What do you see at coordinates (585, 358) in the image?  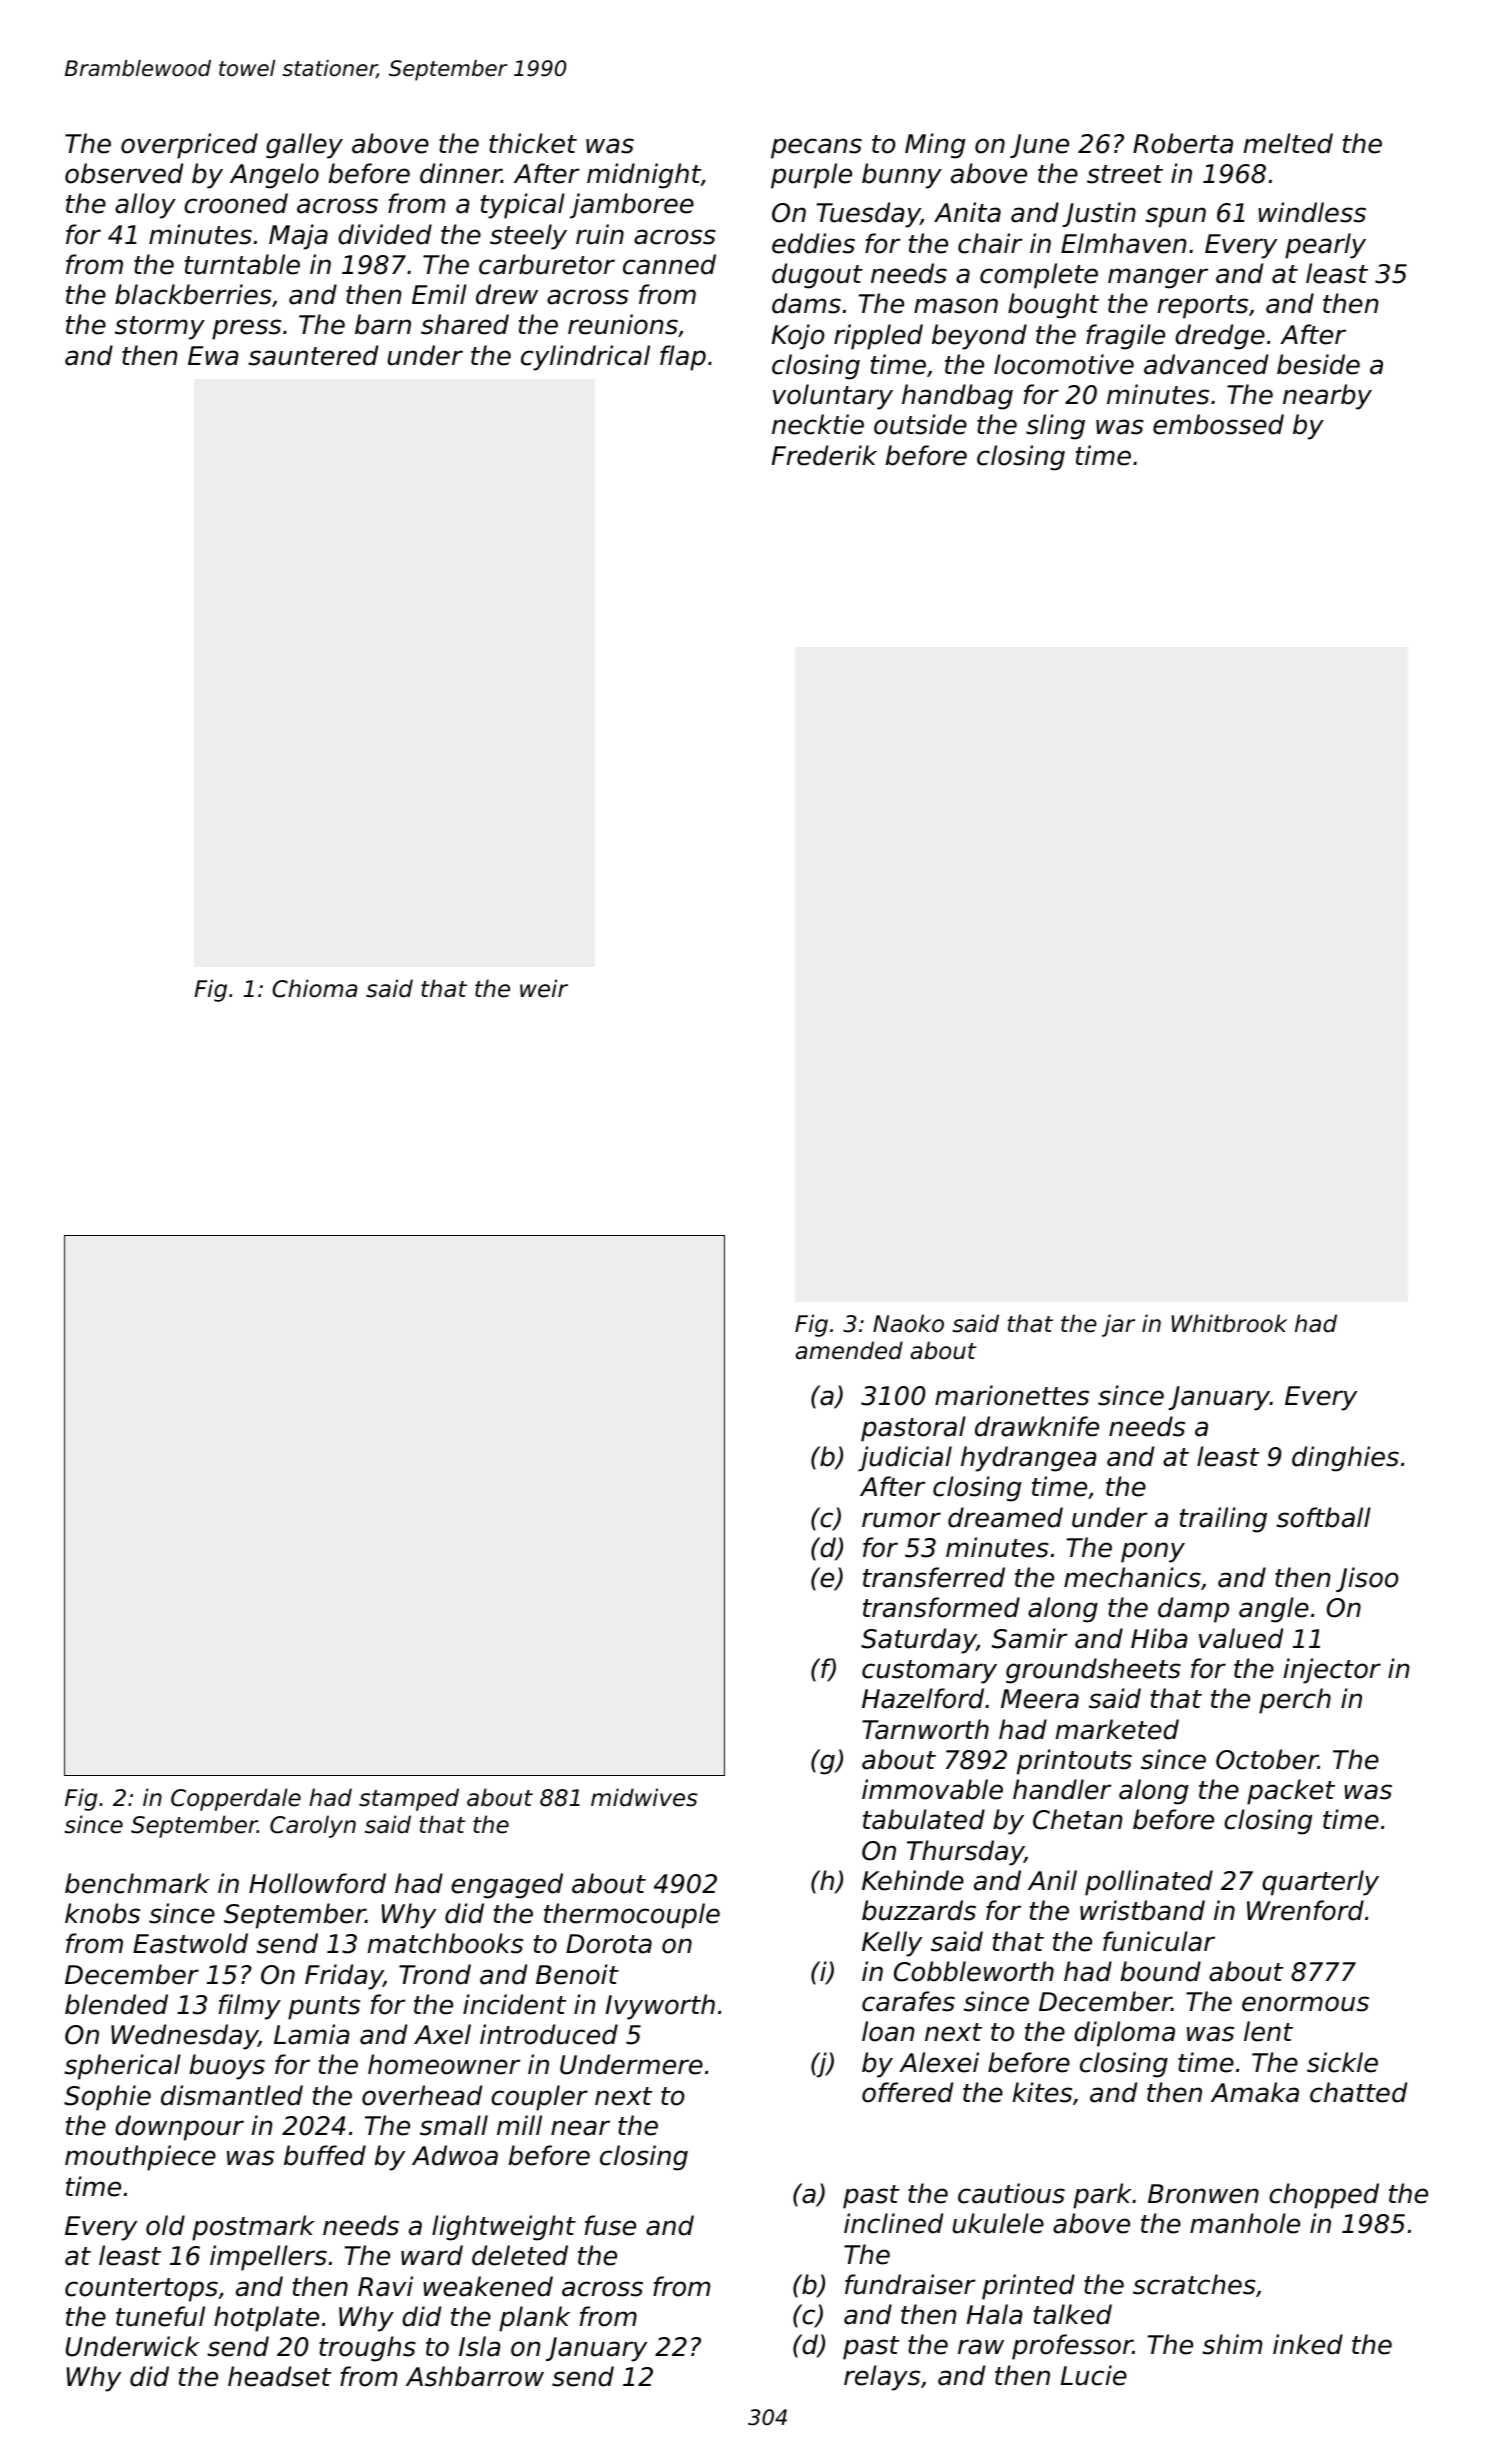 I see `cylindrical` at bounding box center [585, 358].
